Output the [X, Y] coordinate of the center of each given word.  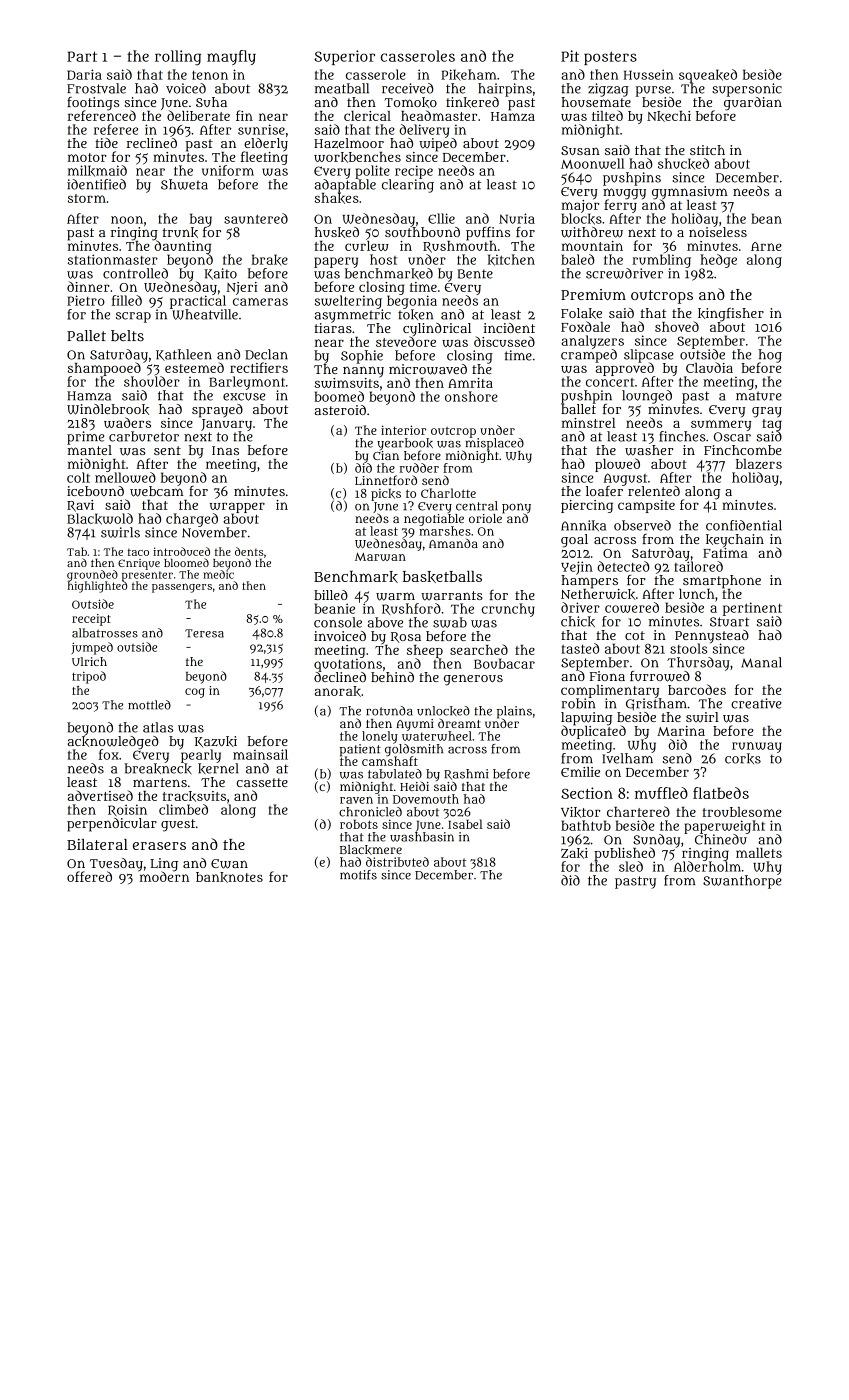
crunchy [508, 610]
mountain [592, 246]
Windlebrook [108, 409]
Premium [593, 294]
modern [163, 876]
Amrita [470, 383]
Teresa [204, 633]
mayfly [231, 57]
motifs [358, 875]
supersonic [747, 90]
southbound [422, 232]
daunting [182, 247]
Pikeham [468, 75]
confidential [744, 525]
